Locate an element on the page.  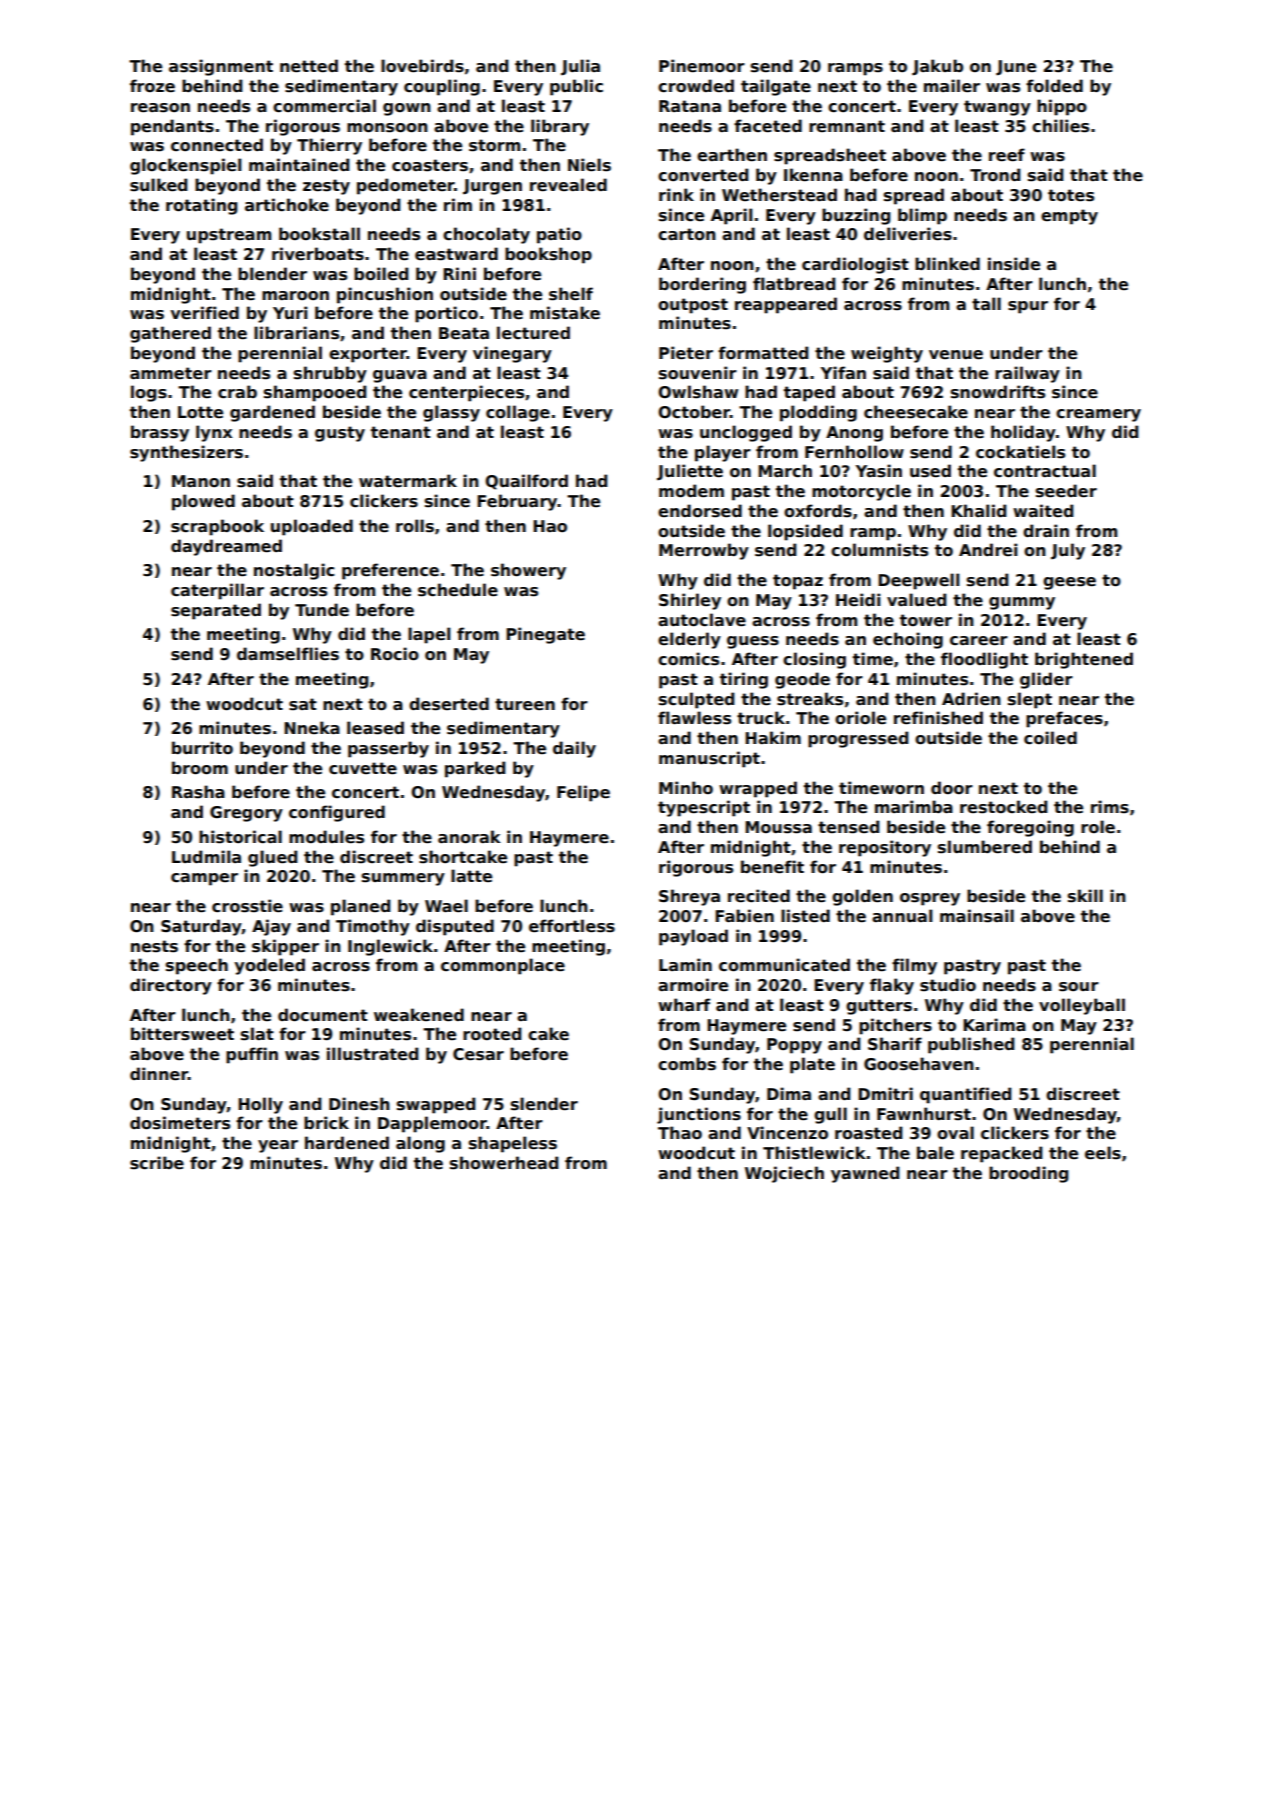
used is located at coordinates (930, 471).
